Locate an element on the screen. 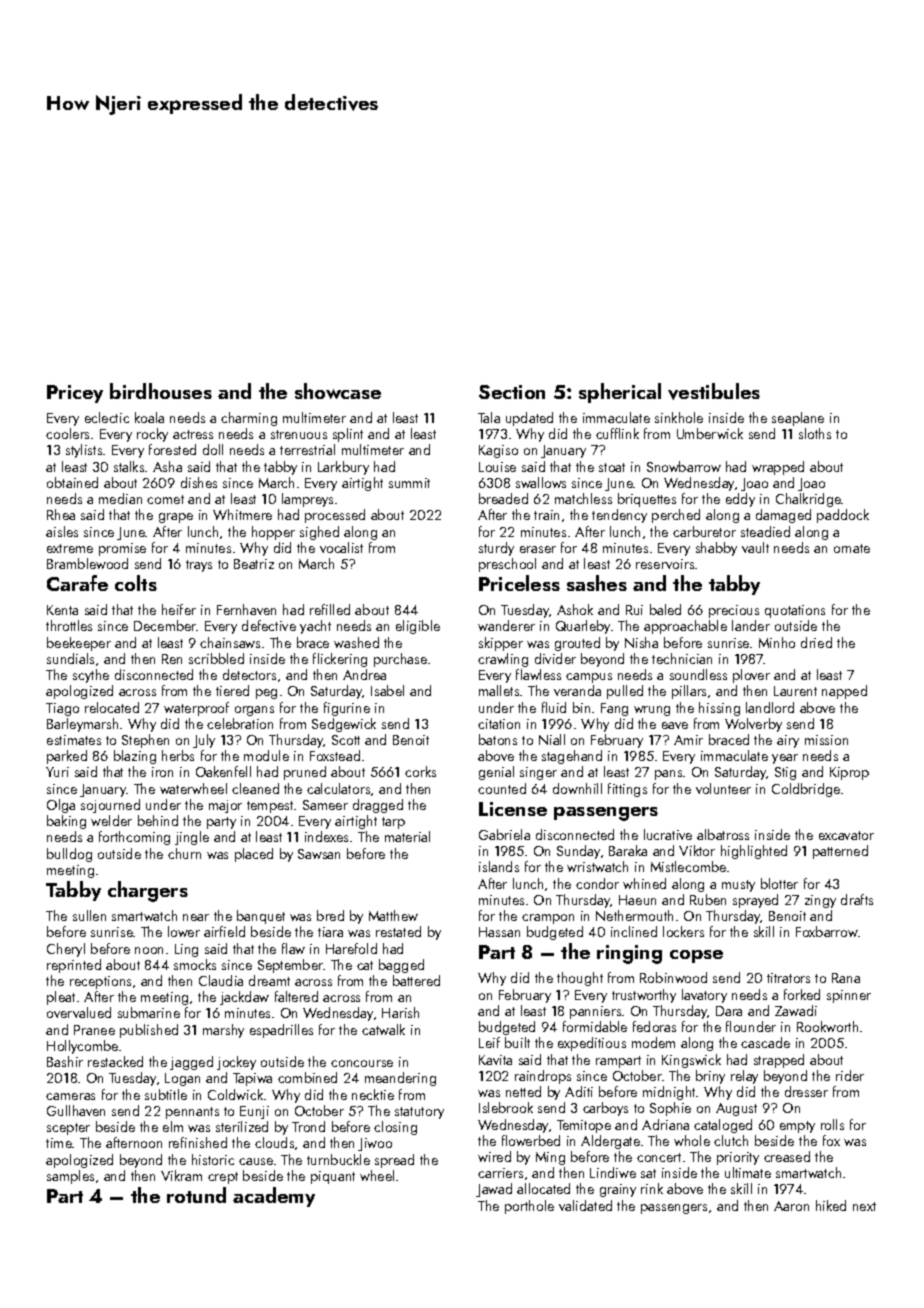 This screenshot has width=924, height=1308. spherical is located at coordinates (620, 393).
